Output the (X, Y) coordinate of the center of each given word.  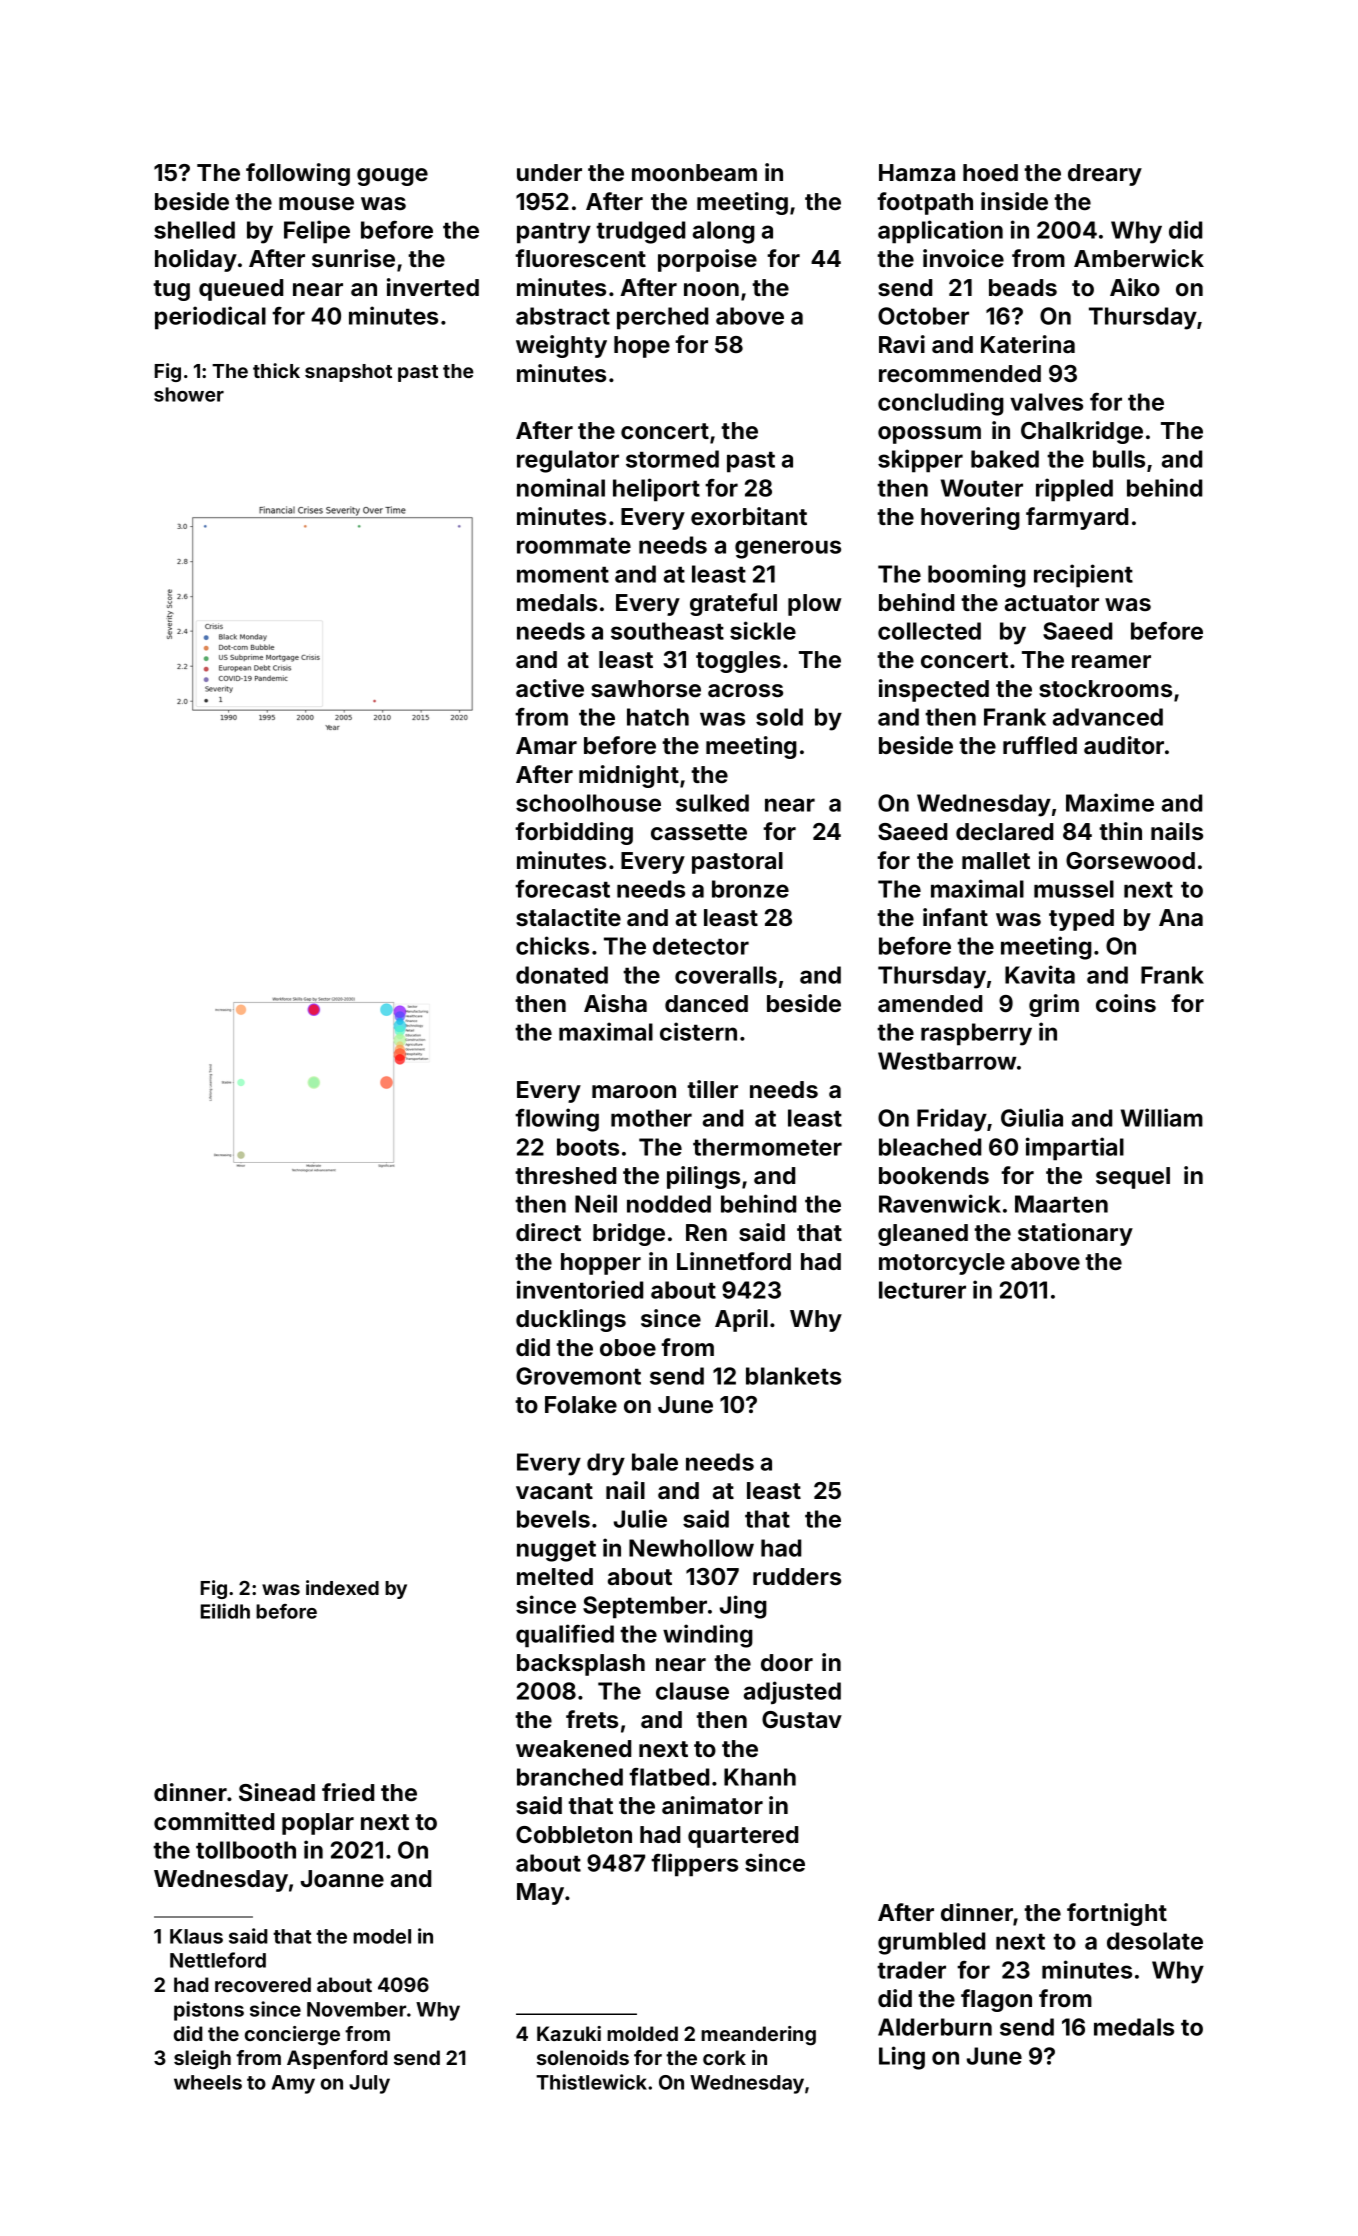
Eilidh (225, 1611)
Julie (640, 1518)
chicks (552, 945)
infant (955, 917)
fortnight (1117, 1914)
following (298, 174)
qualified (565, 1636)
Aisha (615, 1003)
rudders (797, 1576)
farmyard (1077, 518)
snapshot (348, 373)
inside (1014, 201)
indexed (342, 1587)
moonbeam (694, 172)
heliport (656, 490)
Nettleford (218, 1960)
